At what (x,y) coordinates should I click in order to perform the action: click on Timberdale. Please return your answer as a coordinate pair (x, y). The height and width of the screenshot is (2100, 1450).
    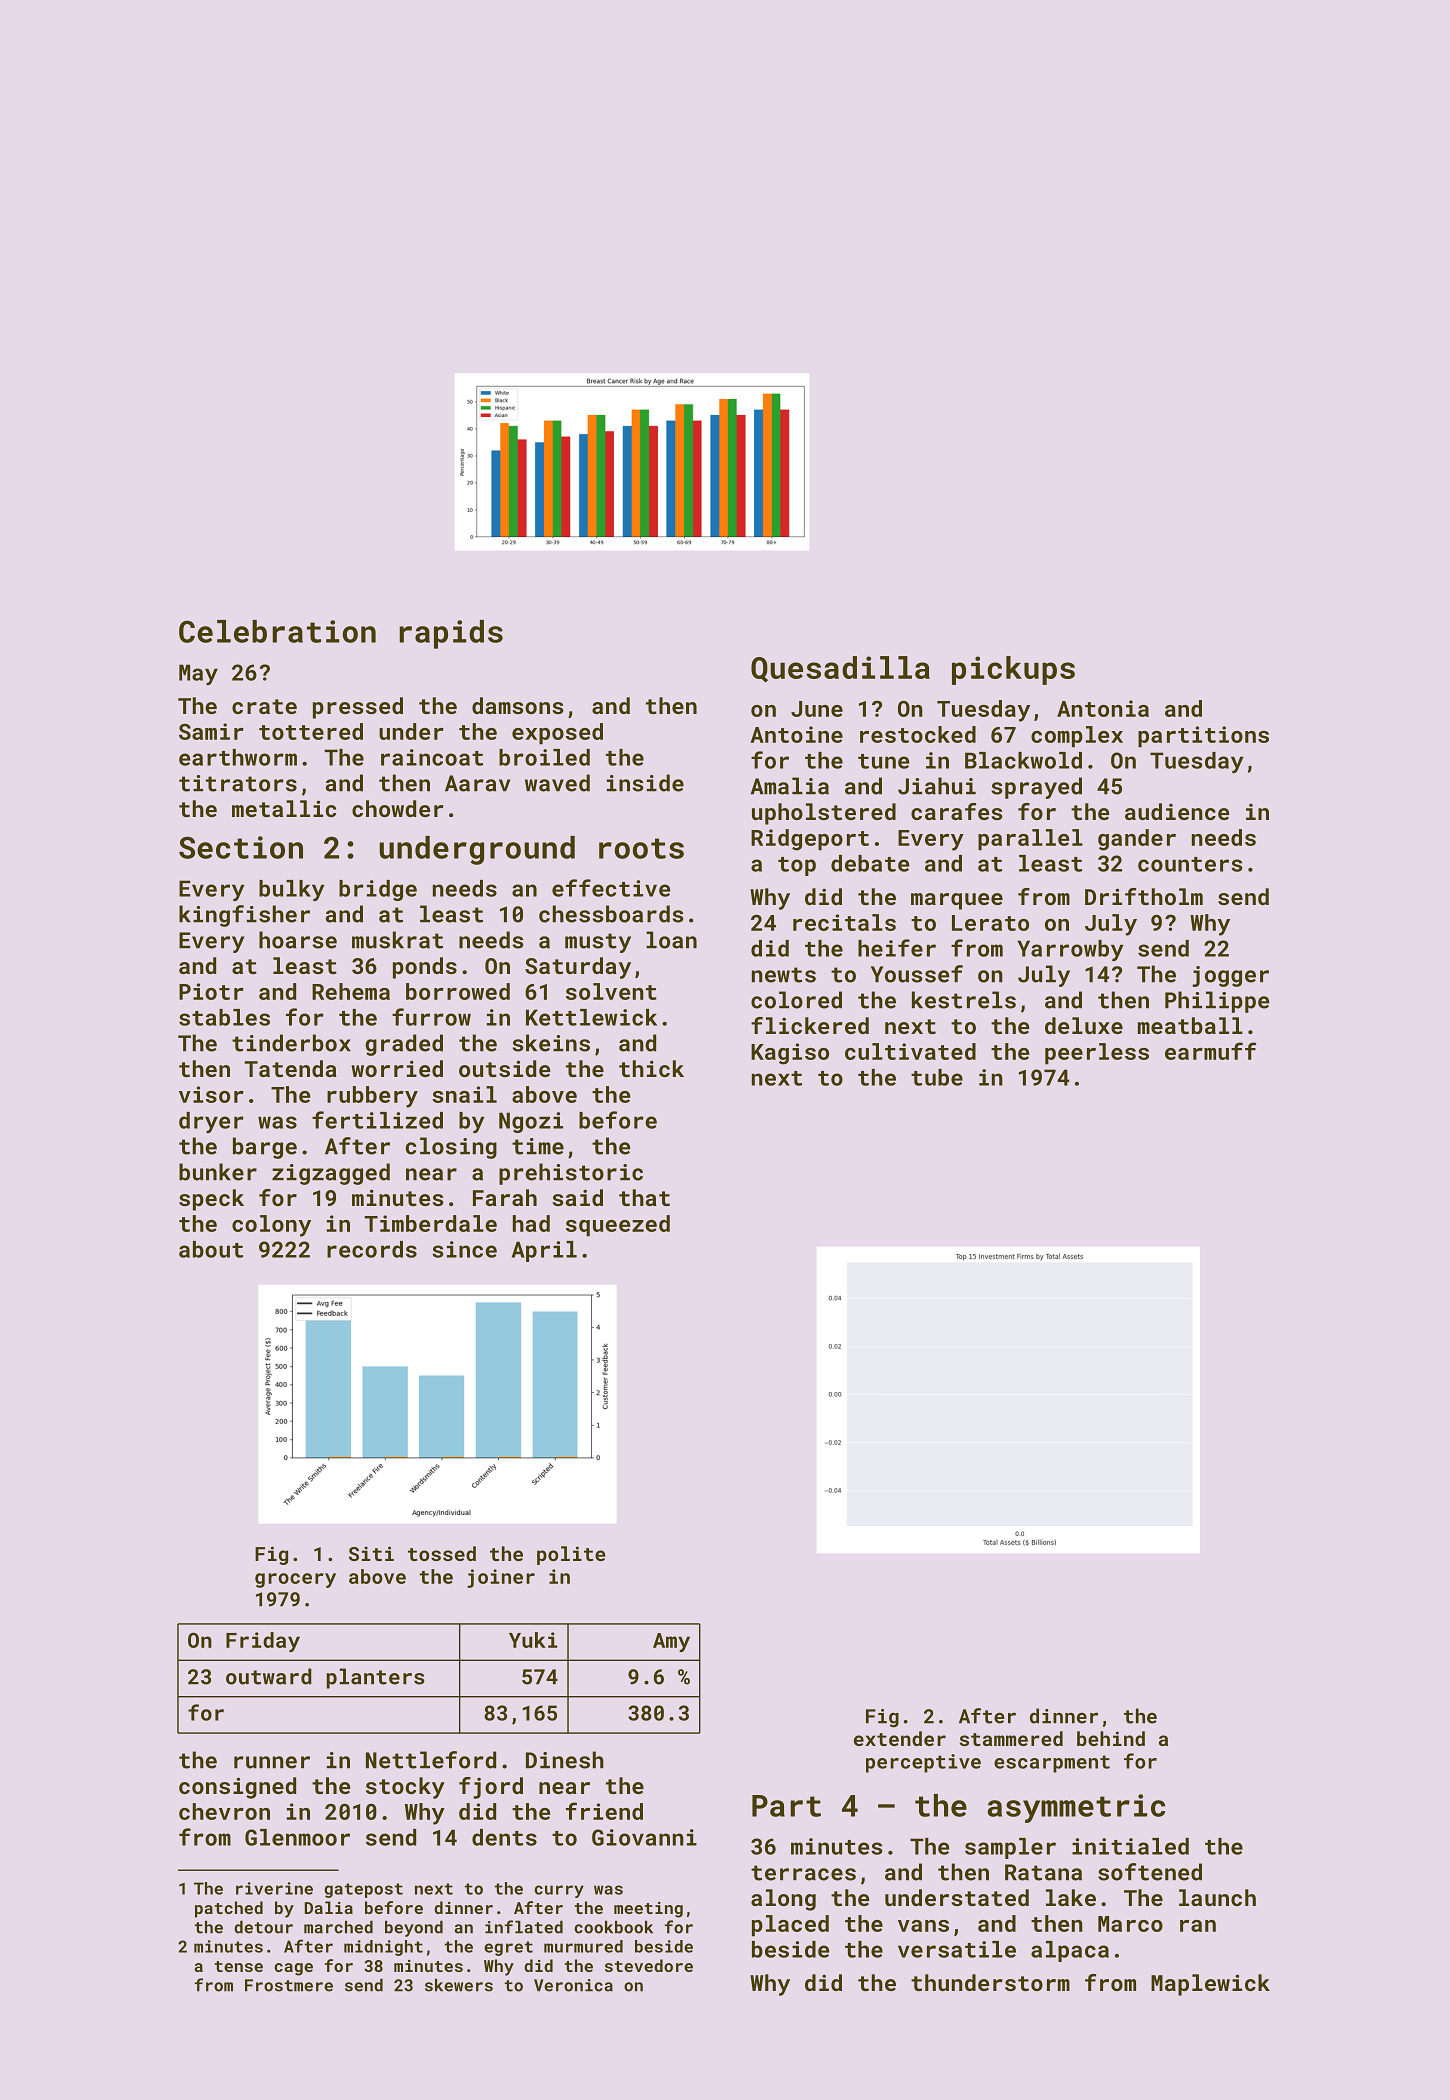
    Looking at the image, I should click on (431, 1223).
